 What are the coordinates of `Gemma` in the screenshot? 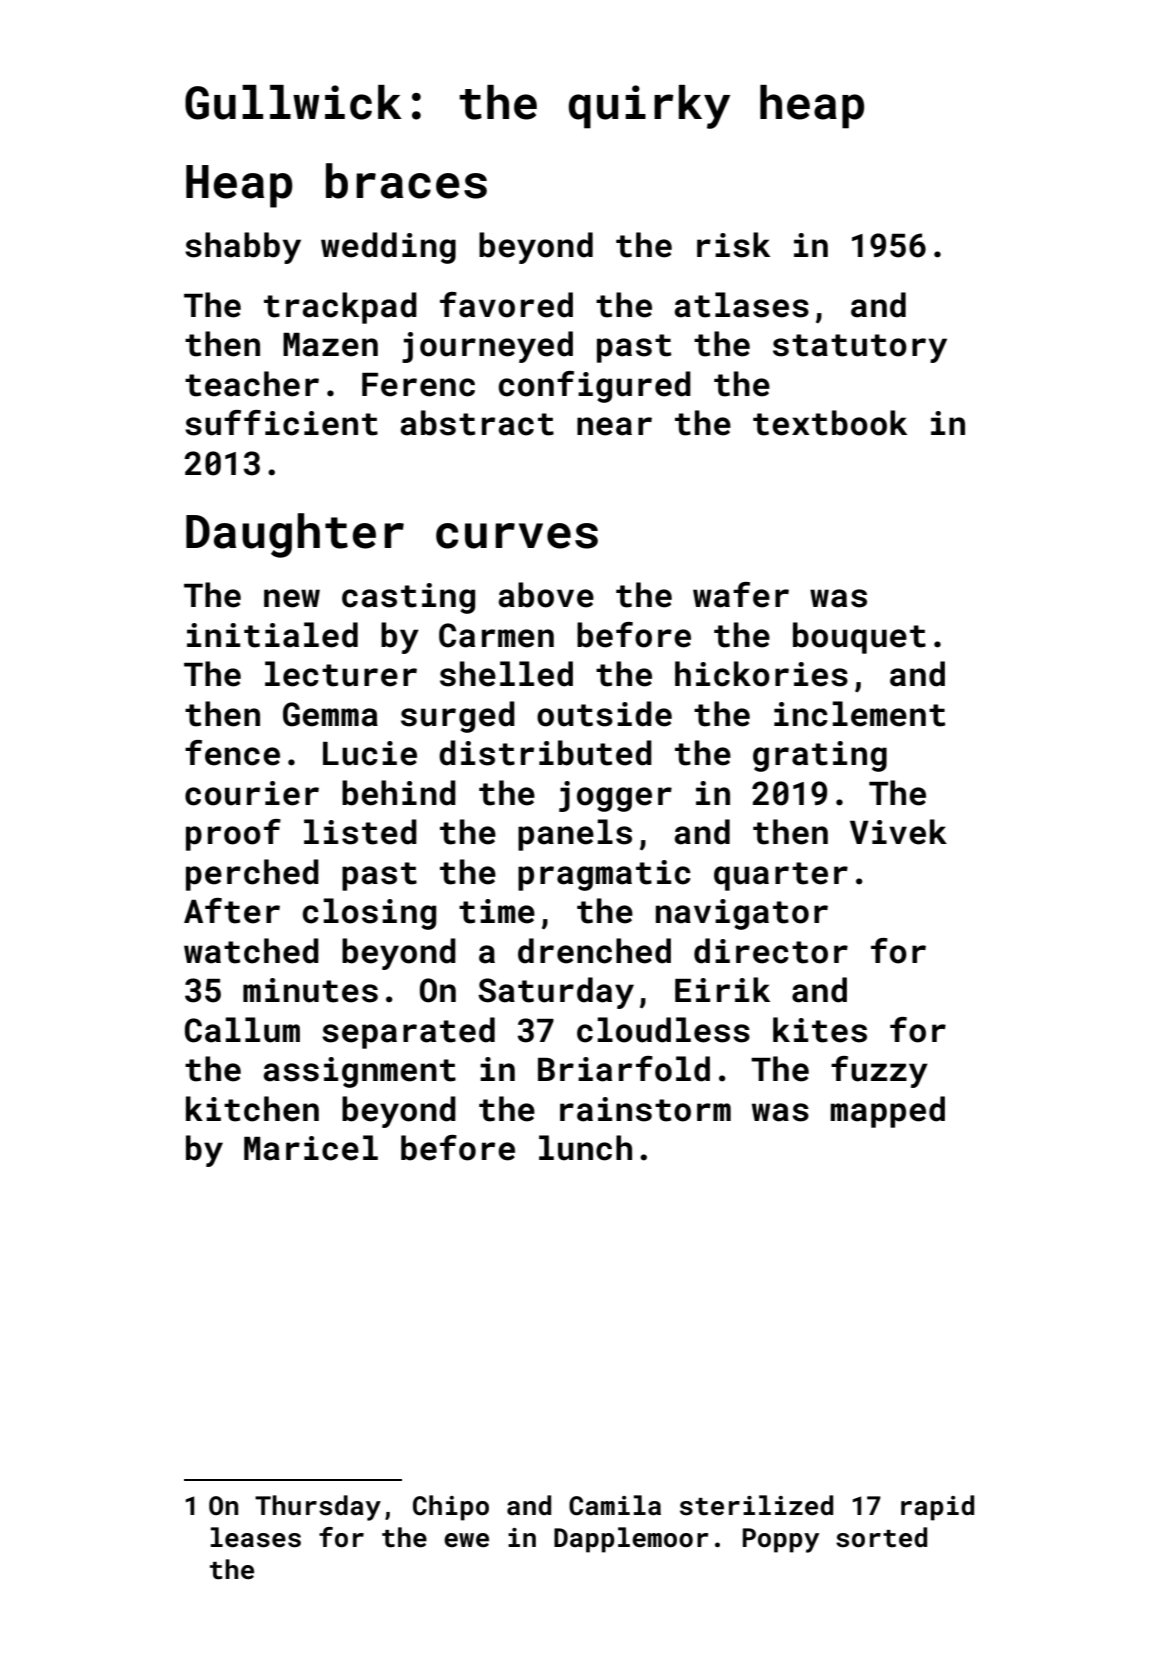 It's located at (330, 714).
